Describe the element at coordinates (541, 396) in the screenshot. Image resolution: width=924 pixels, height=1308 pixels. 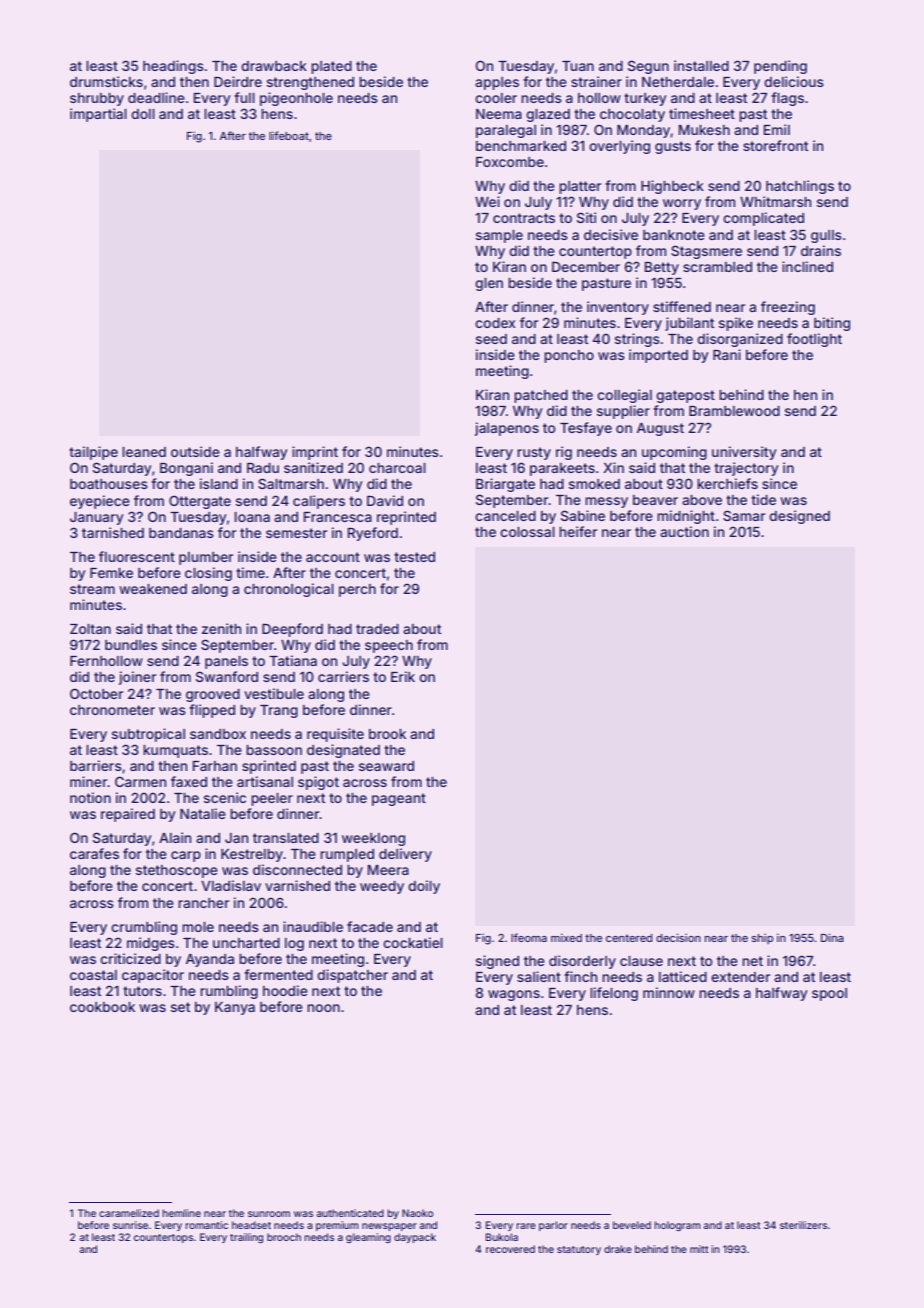
I see `patched` at that location.
